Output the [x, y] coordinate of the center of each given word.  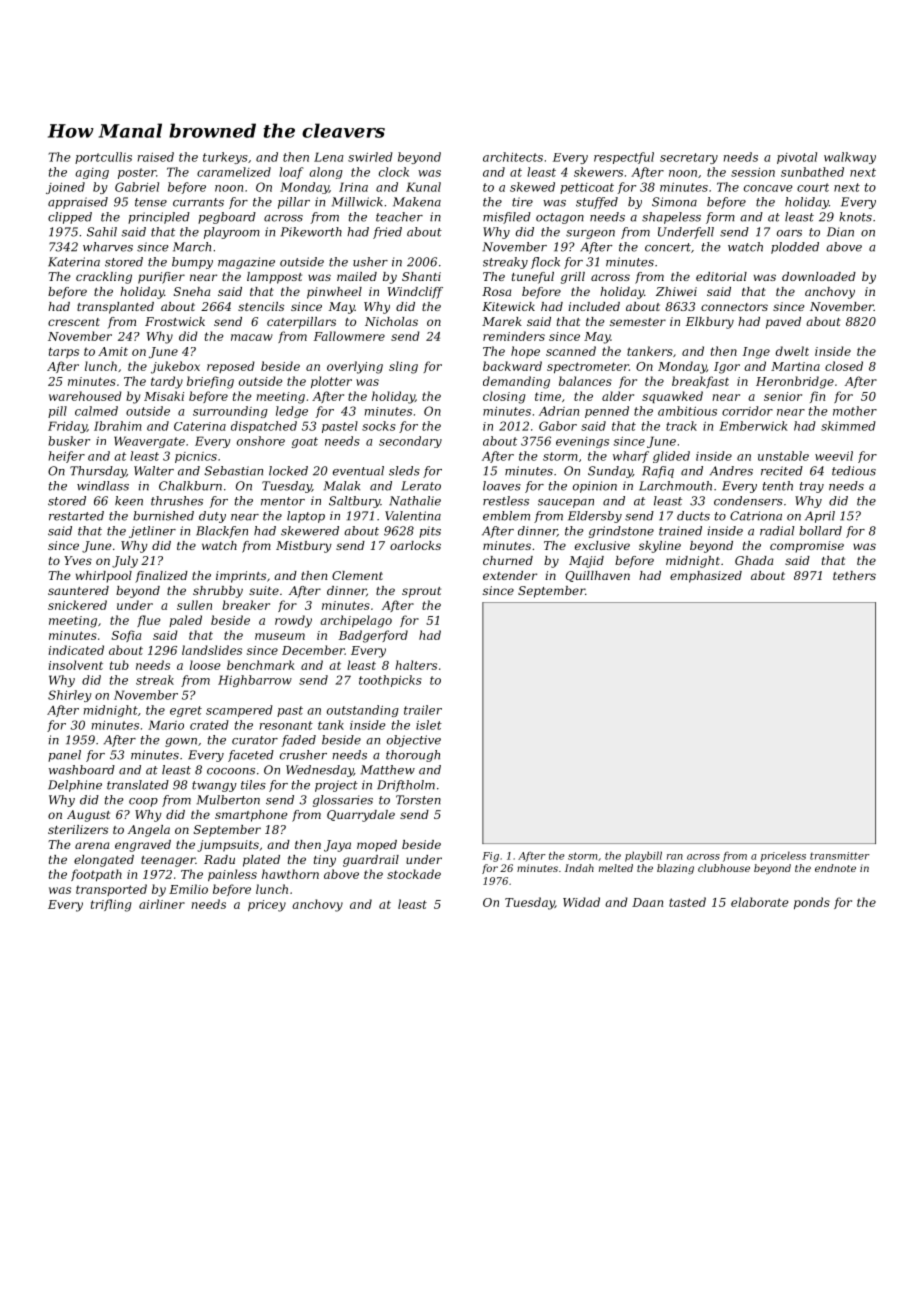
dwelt [792, 351]
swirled [370, 157]
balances [585, 381]
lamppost [274, 278]
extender [510, 575]
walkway [850, 158]
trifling [111, 905]
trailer [423, 710]
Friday [67, 427]
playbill [643, 856]
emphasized [706, 577]
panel [64, 756]
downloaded [819, 276]
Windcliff [415, 293]
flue [148, 621]
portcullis [103, 158]
